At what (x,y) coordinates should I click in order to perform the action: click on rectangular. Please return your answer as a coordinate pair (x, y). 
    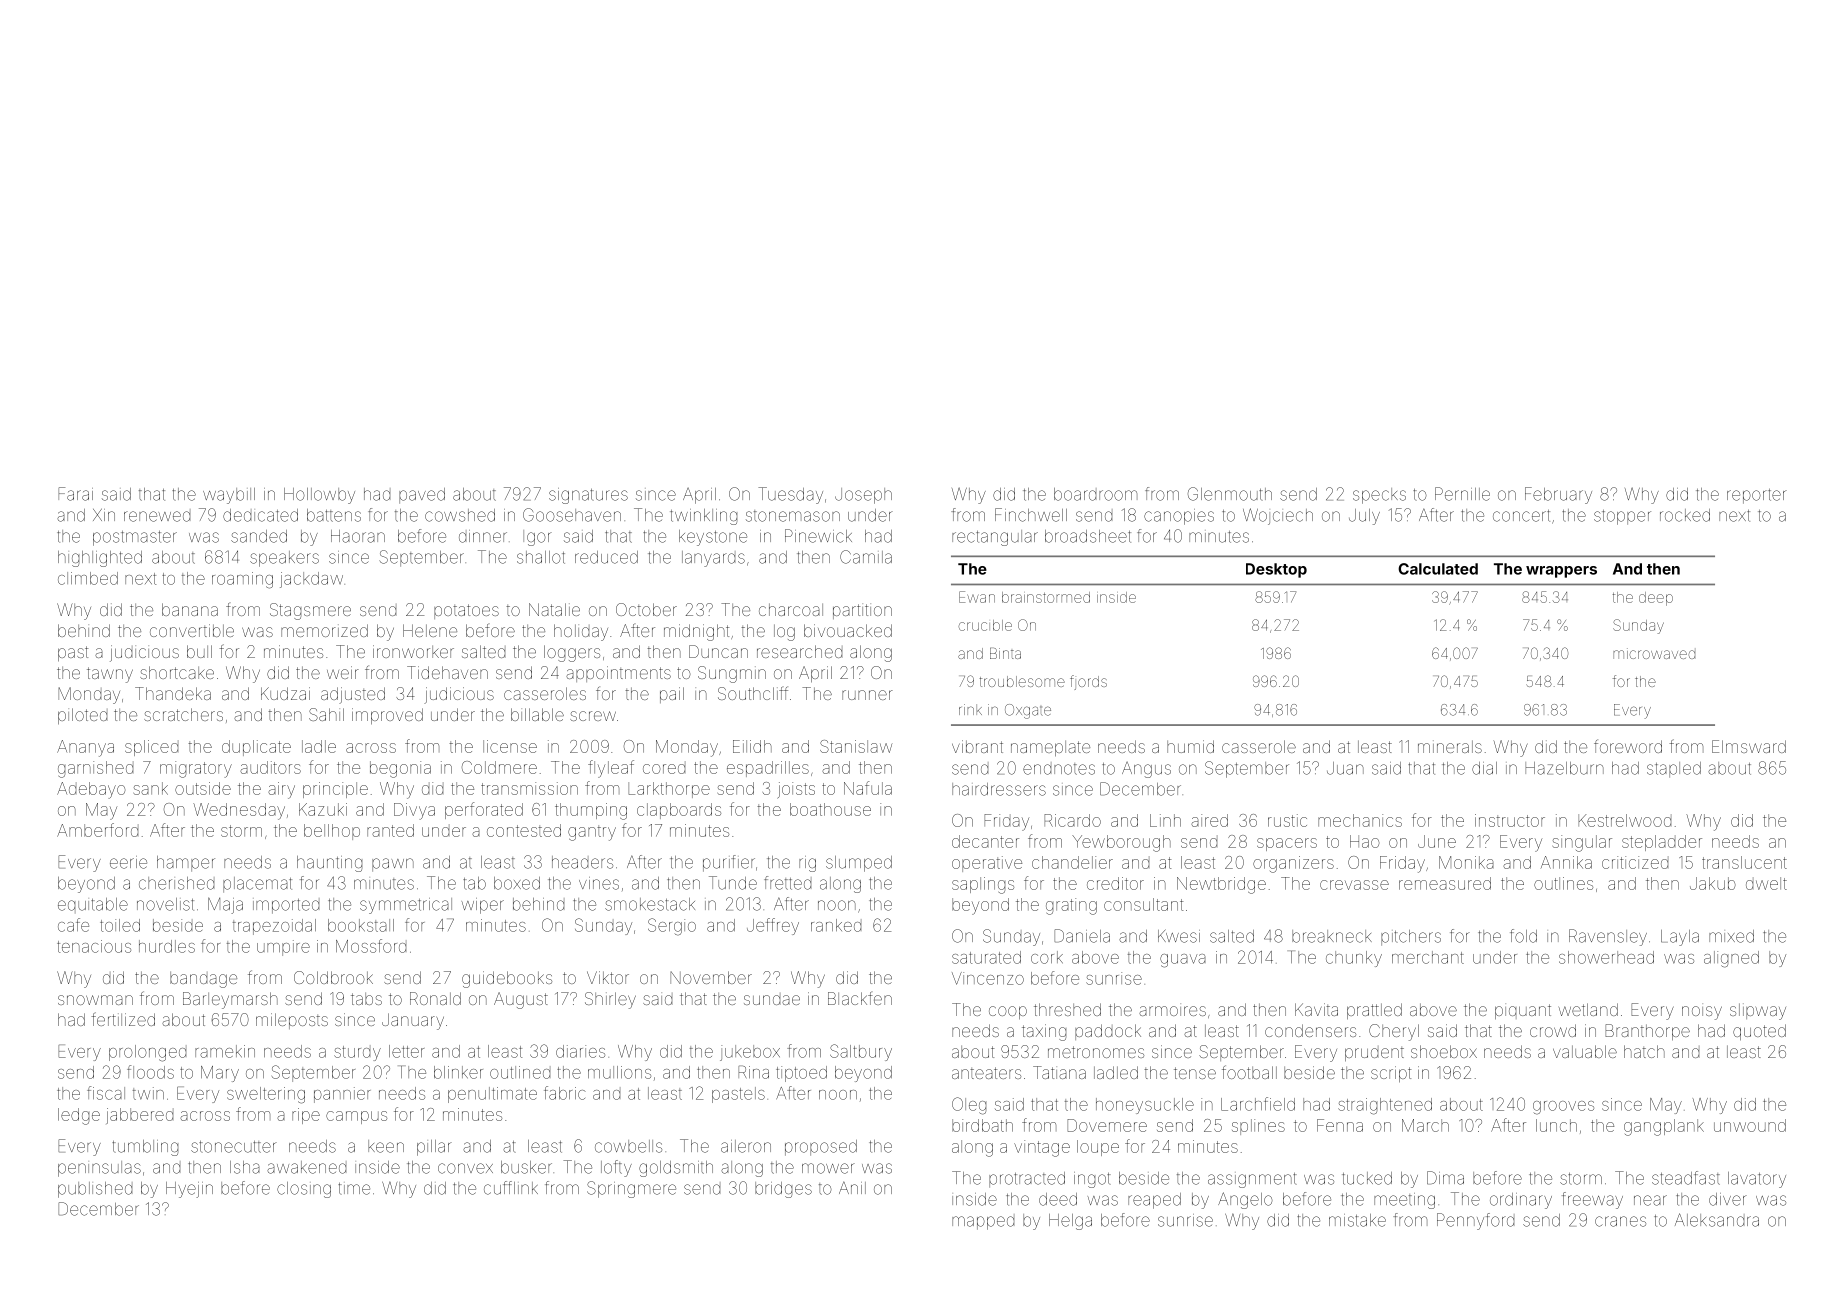
    Looking at the image, I should click on (995, 538).
